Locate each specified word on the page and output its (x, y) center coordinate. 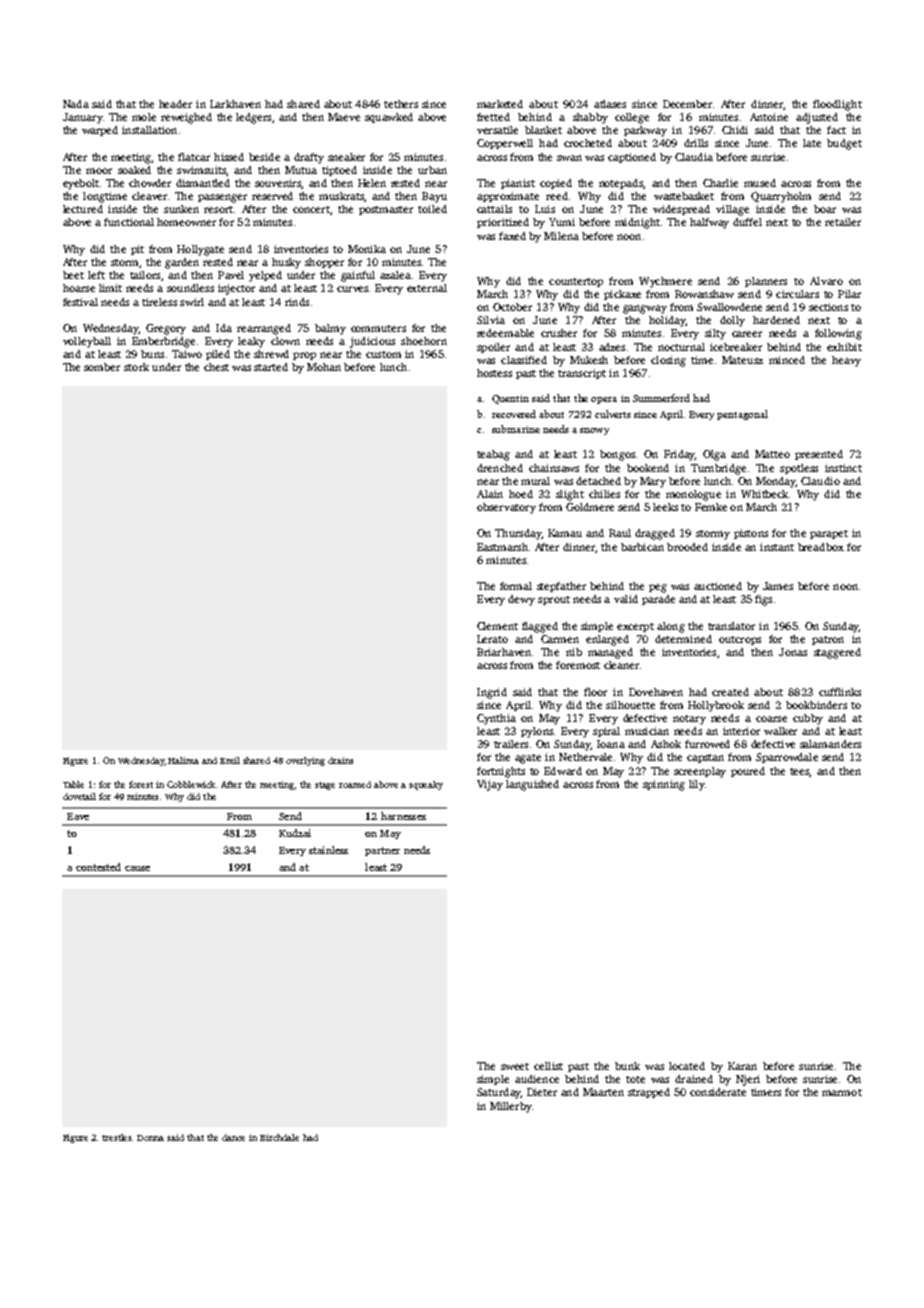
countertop (576, 282)
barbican (642, 547)
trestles (116, 1137)
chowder (150, 183)
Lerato (492, 639)
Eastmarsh (502, 547)
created (730, 692)
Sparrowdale (787, 758)
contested (98, 867)
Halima (183, 760)
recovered (514, 414)
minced (787, 360)
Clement (497, 626)
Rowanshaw (704, 294)
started (271, 367)
